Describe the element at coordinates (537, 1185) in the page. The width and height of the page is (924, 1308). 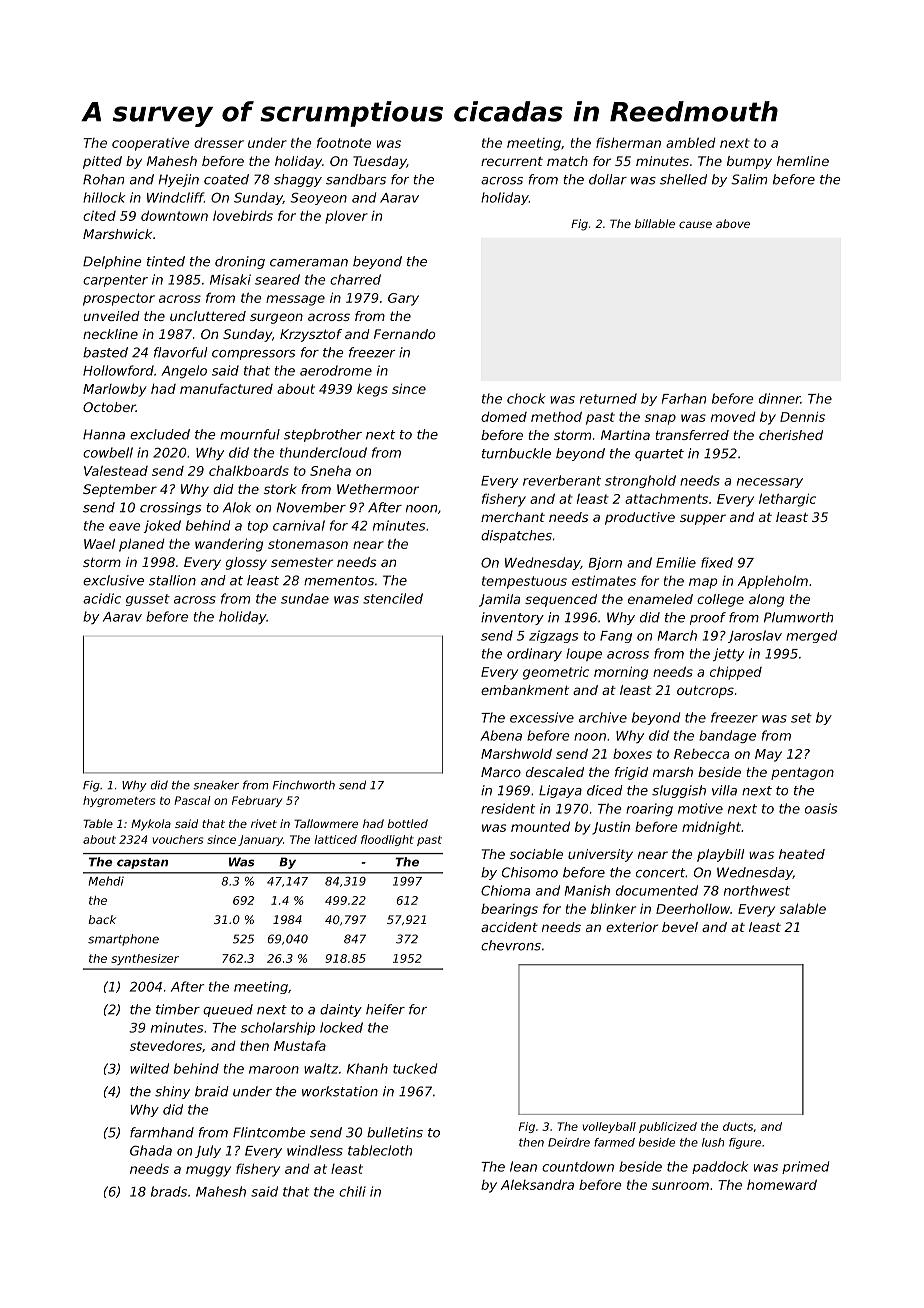
I see `Aleksandra` at that location.
